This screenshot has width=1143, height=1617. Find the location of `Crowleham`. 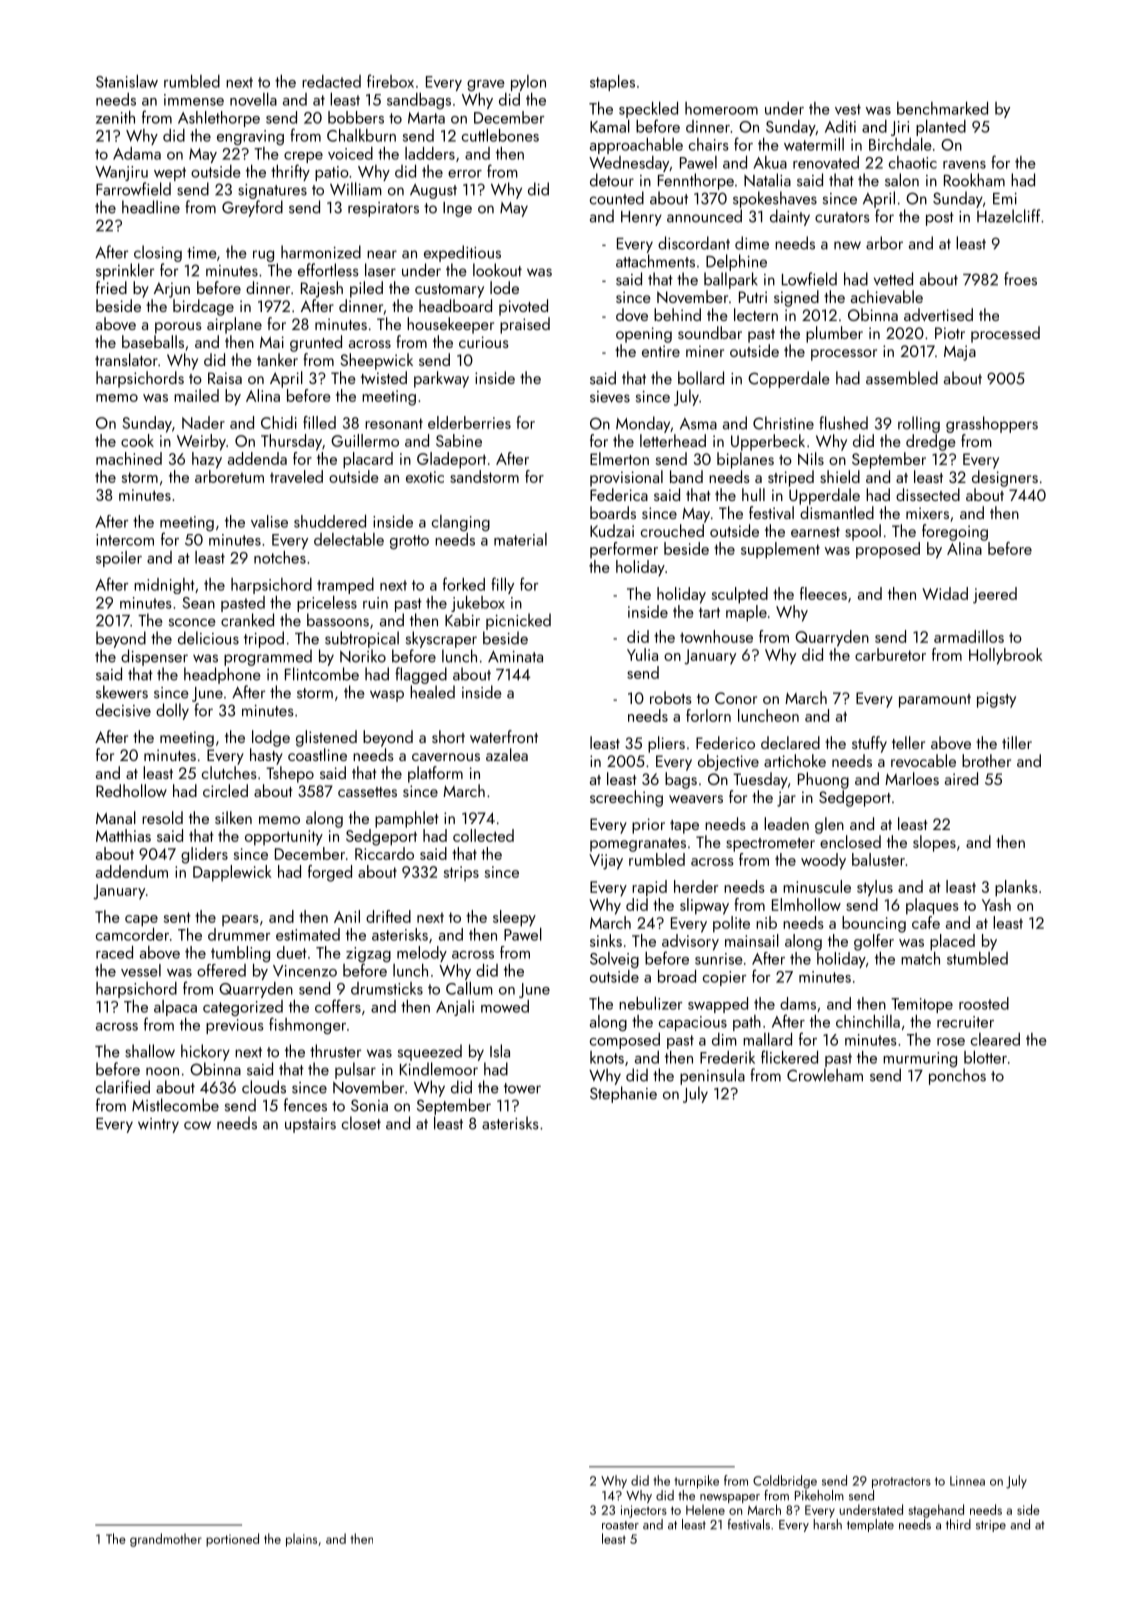

Crowleham is located at coordinates (825, 1075).
